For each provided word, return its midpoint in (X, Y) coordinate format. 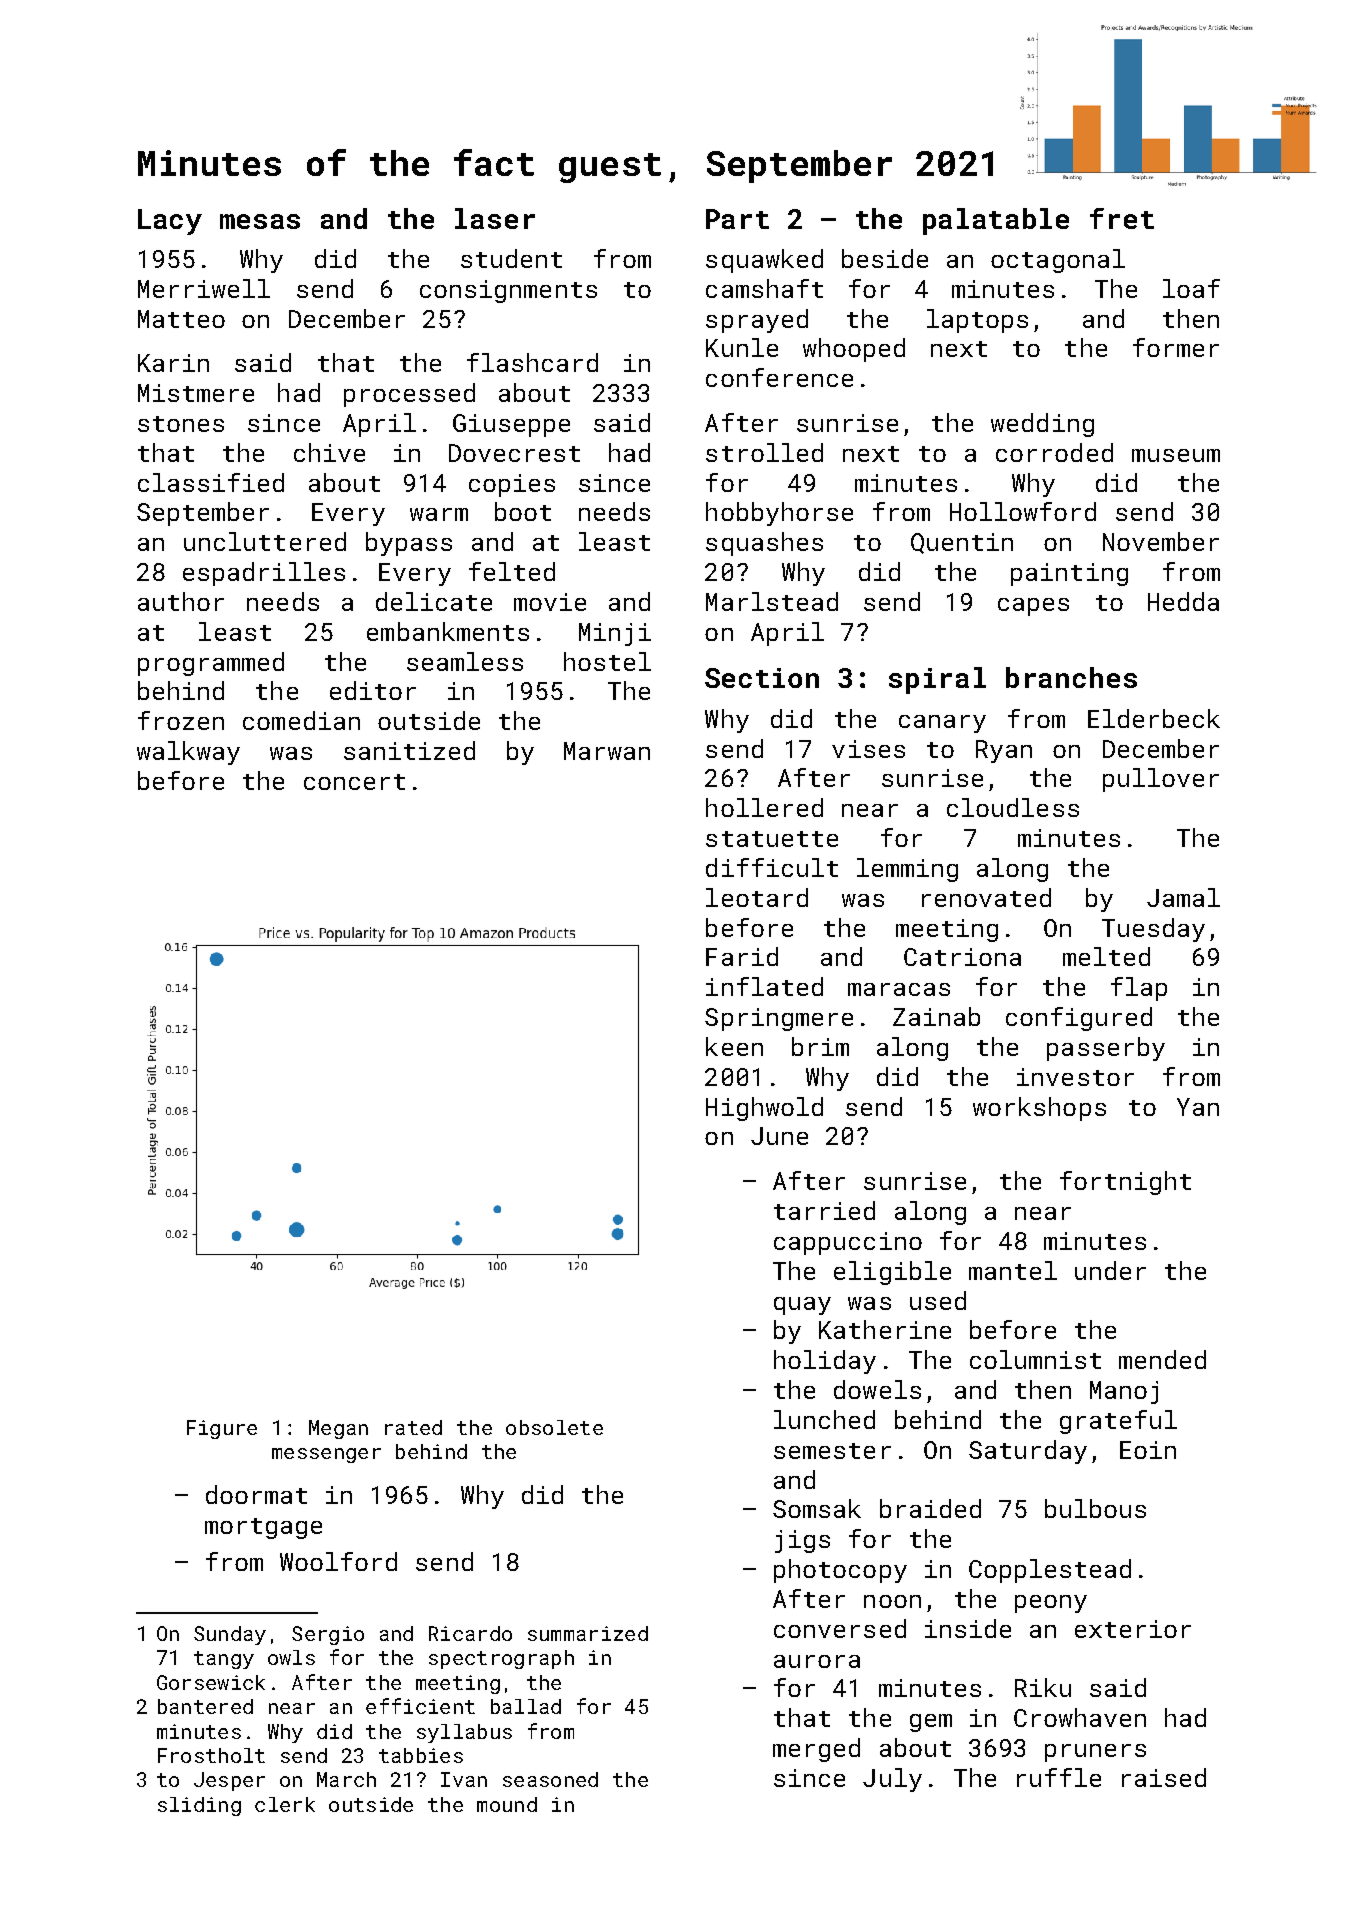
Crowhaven (1080, 1717)
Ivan (464, 1779)
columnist (1035, 1359)
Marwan (607, 751)
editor (373, 690)
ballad (526, 1706)
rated (413, 1427)
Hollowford (1023, 511)
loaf (1191, 288)
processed (409, 395)
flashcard (532, 362)
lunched (824, 1419)
